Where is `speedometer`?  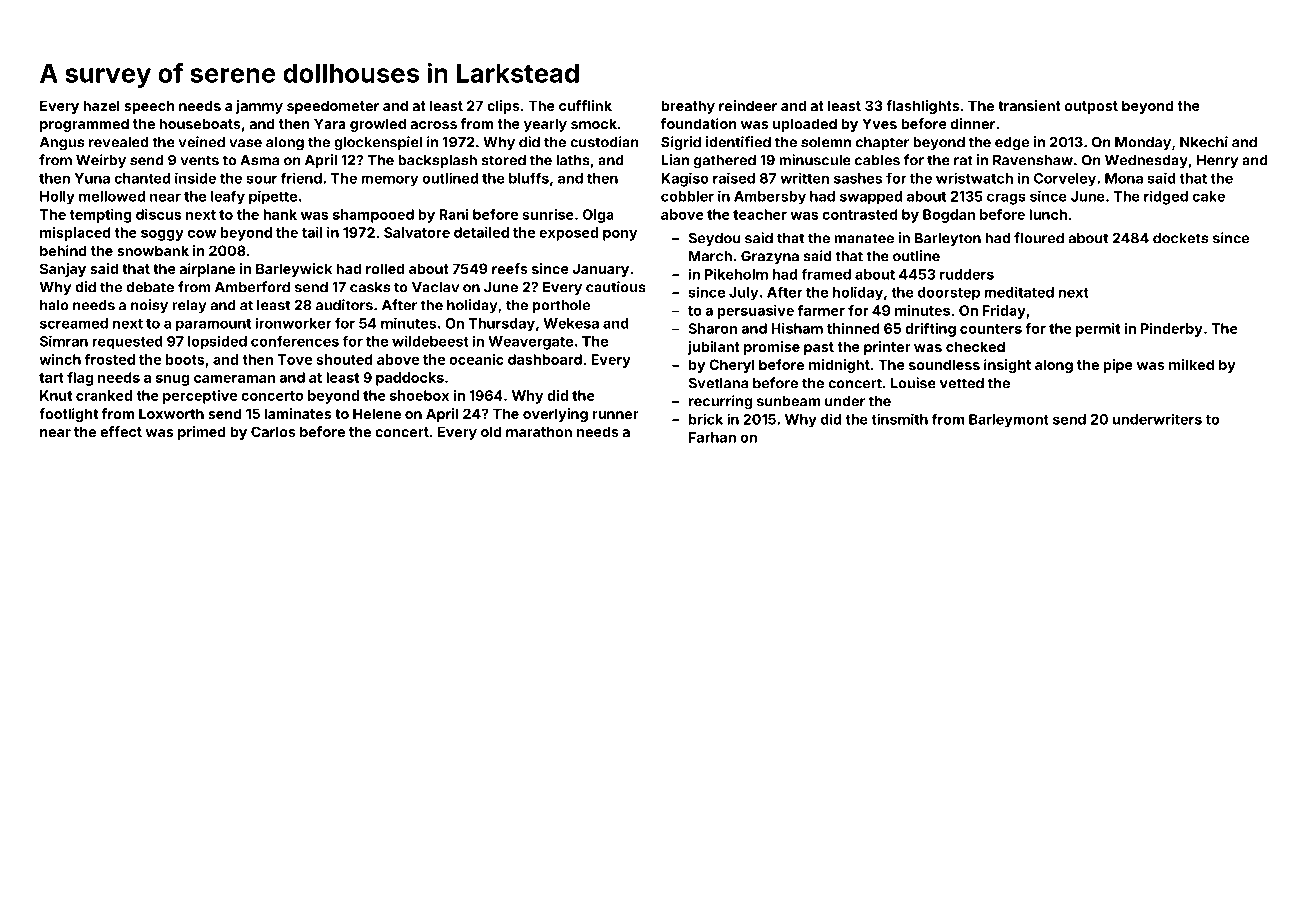 speedometer is located at coordinates (333, 107).
